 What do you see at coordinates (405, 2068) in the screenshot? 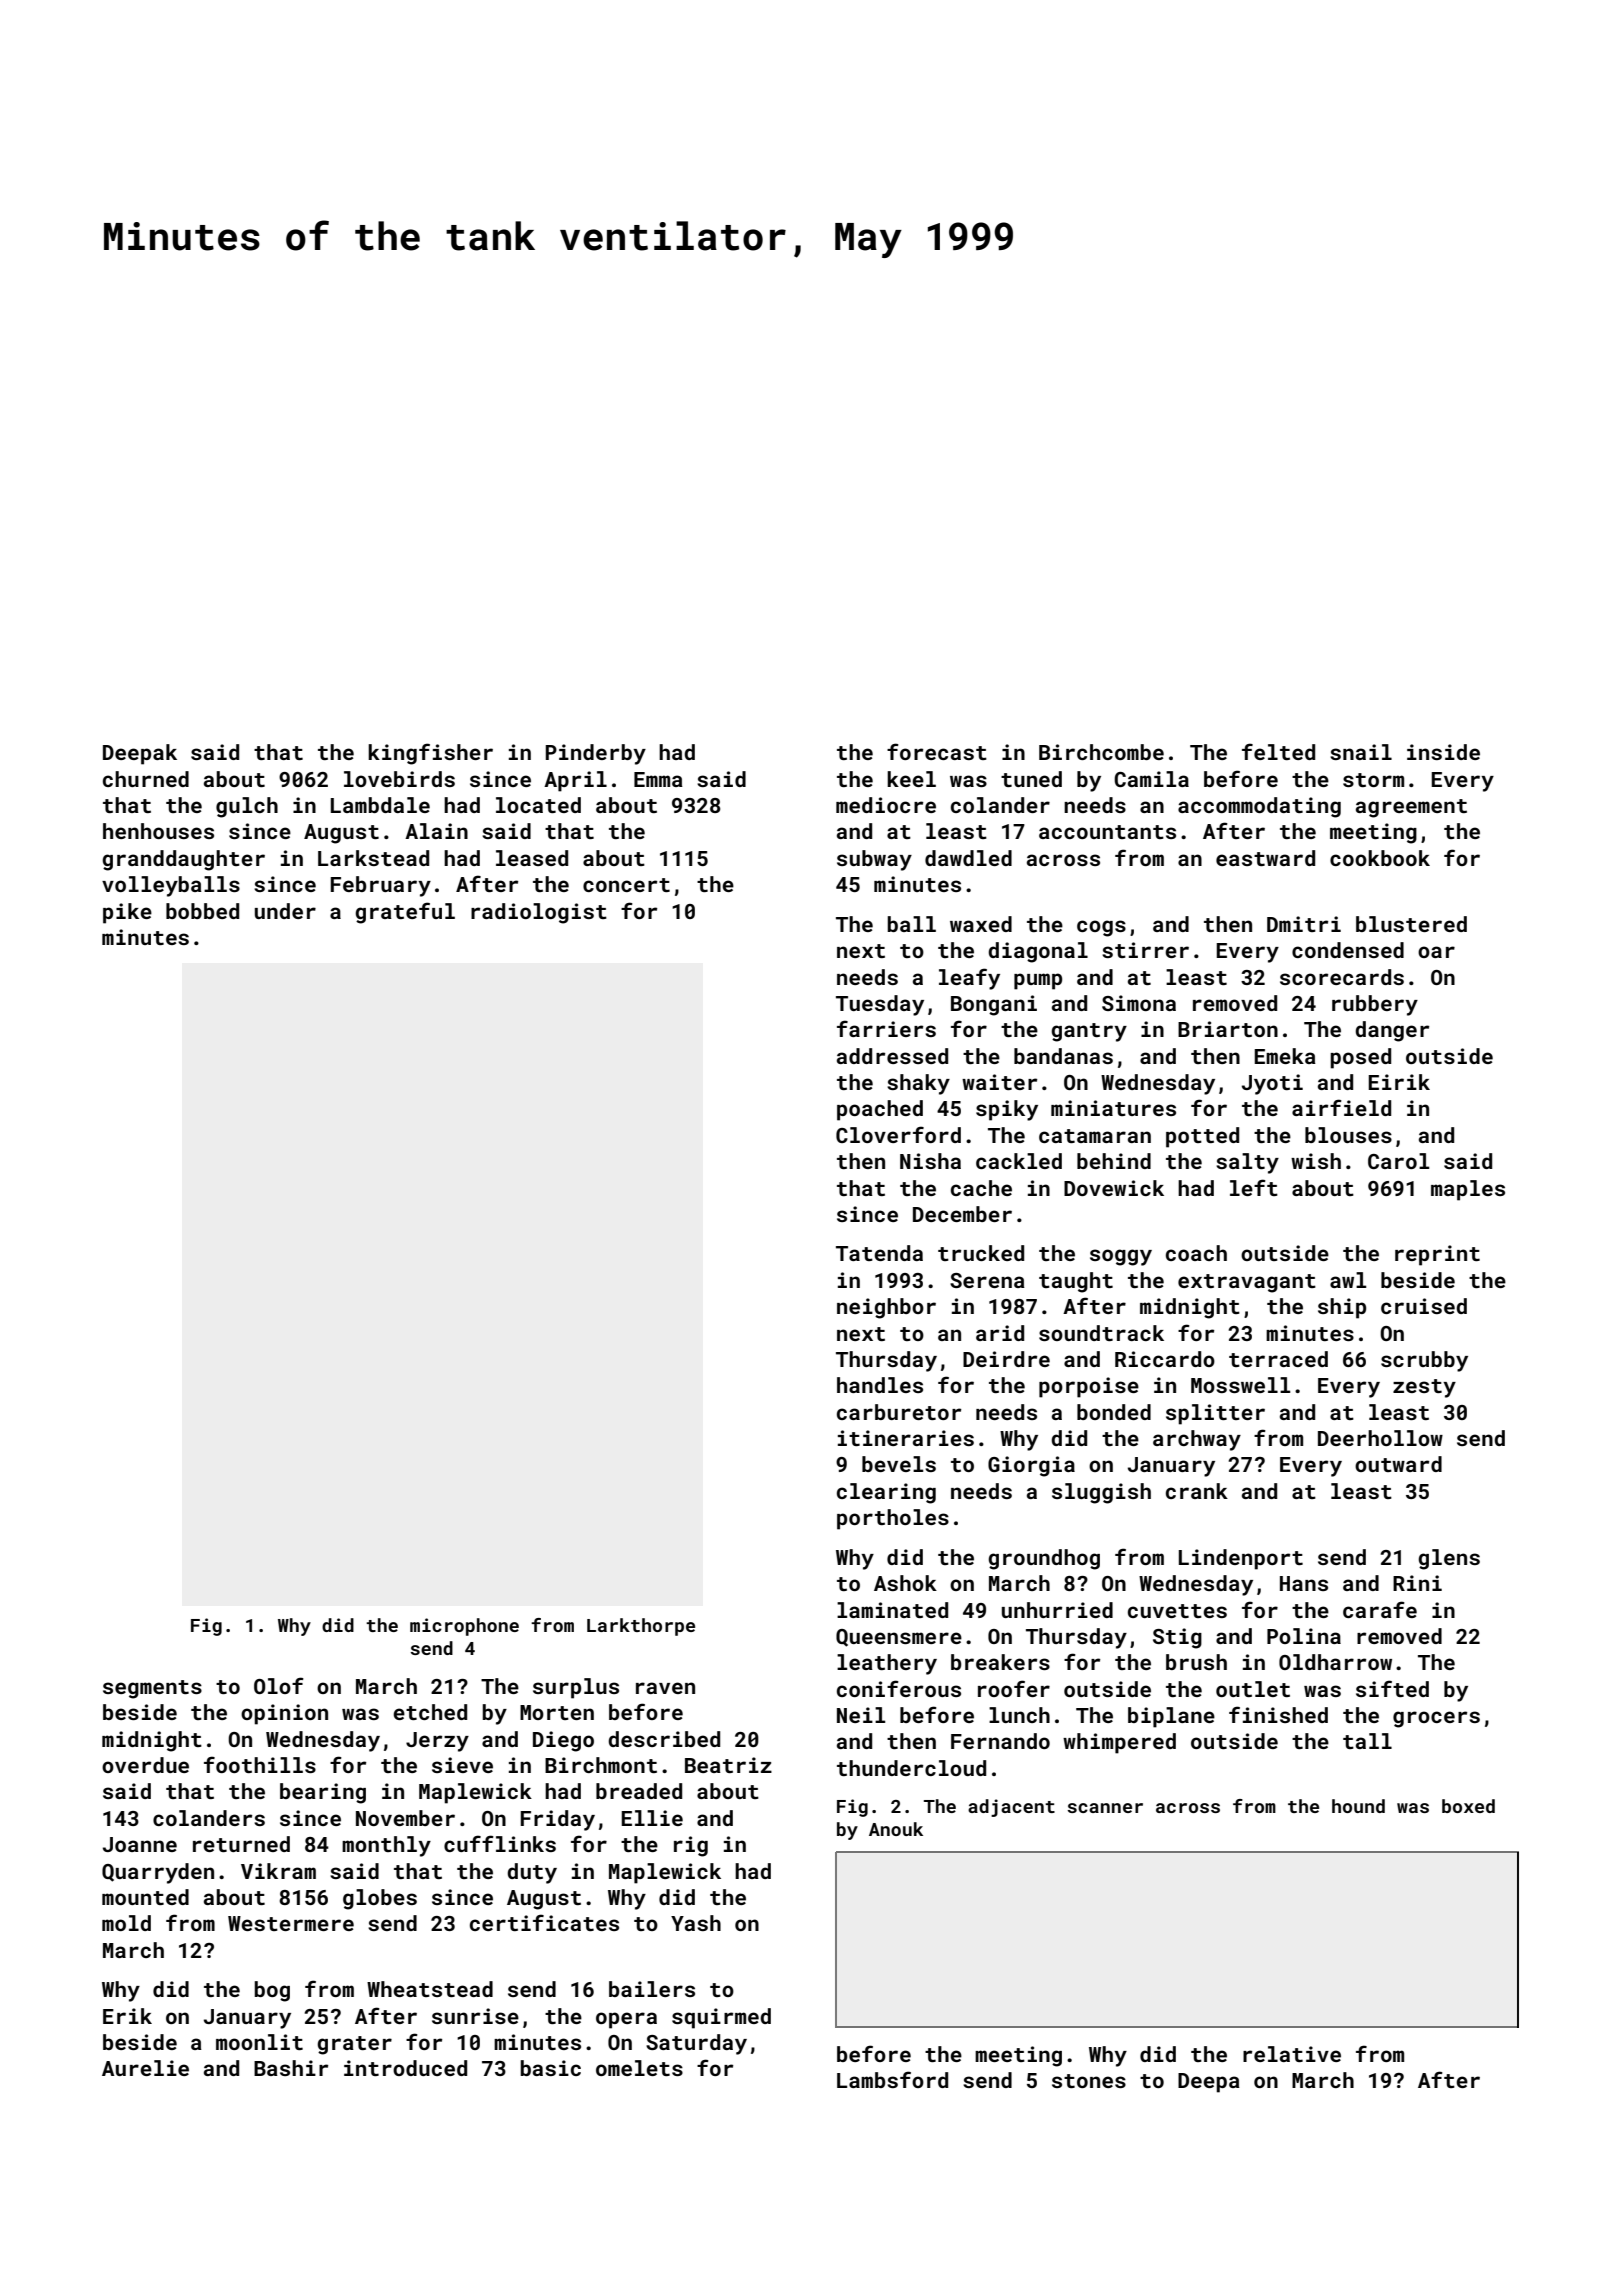
I see `introduced` at bounding box center [405, 2068].
